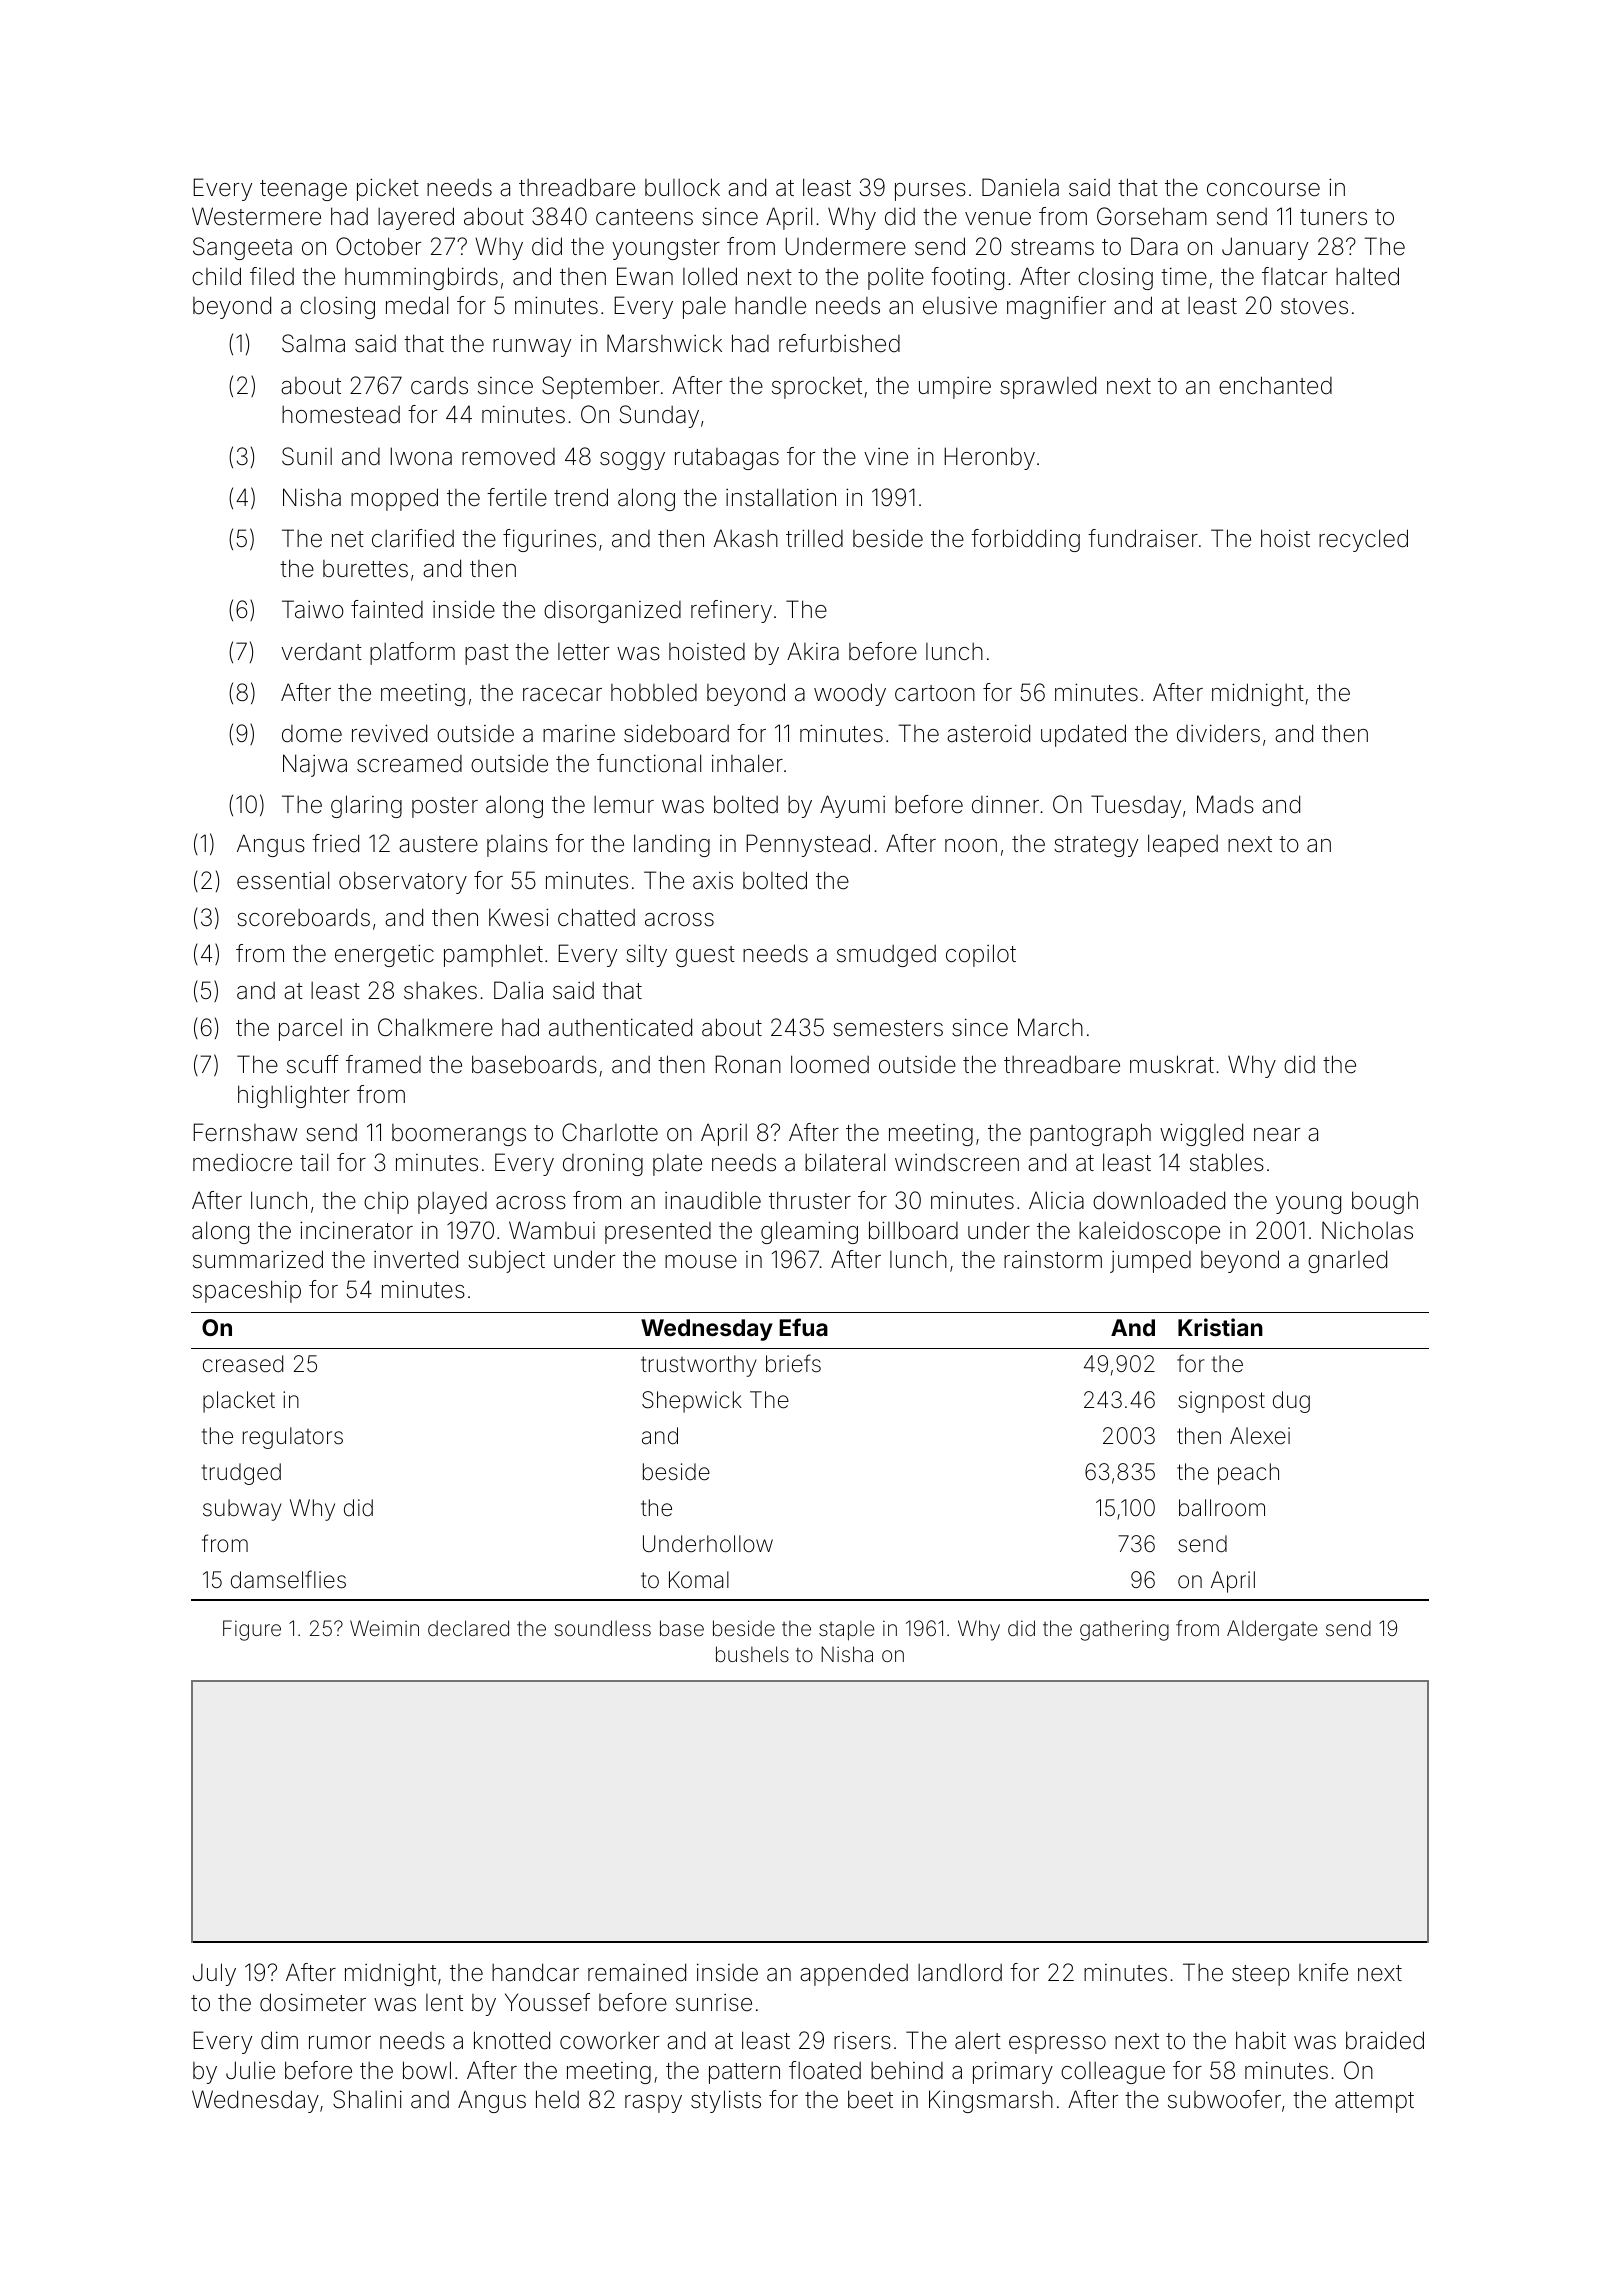 This page has height=2292, width=1620. Describe the element at coordinates (713, 881) in the page. I see `axis` at that location.
